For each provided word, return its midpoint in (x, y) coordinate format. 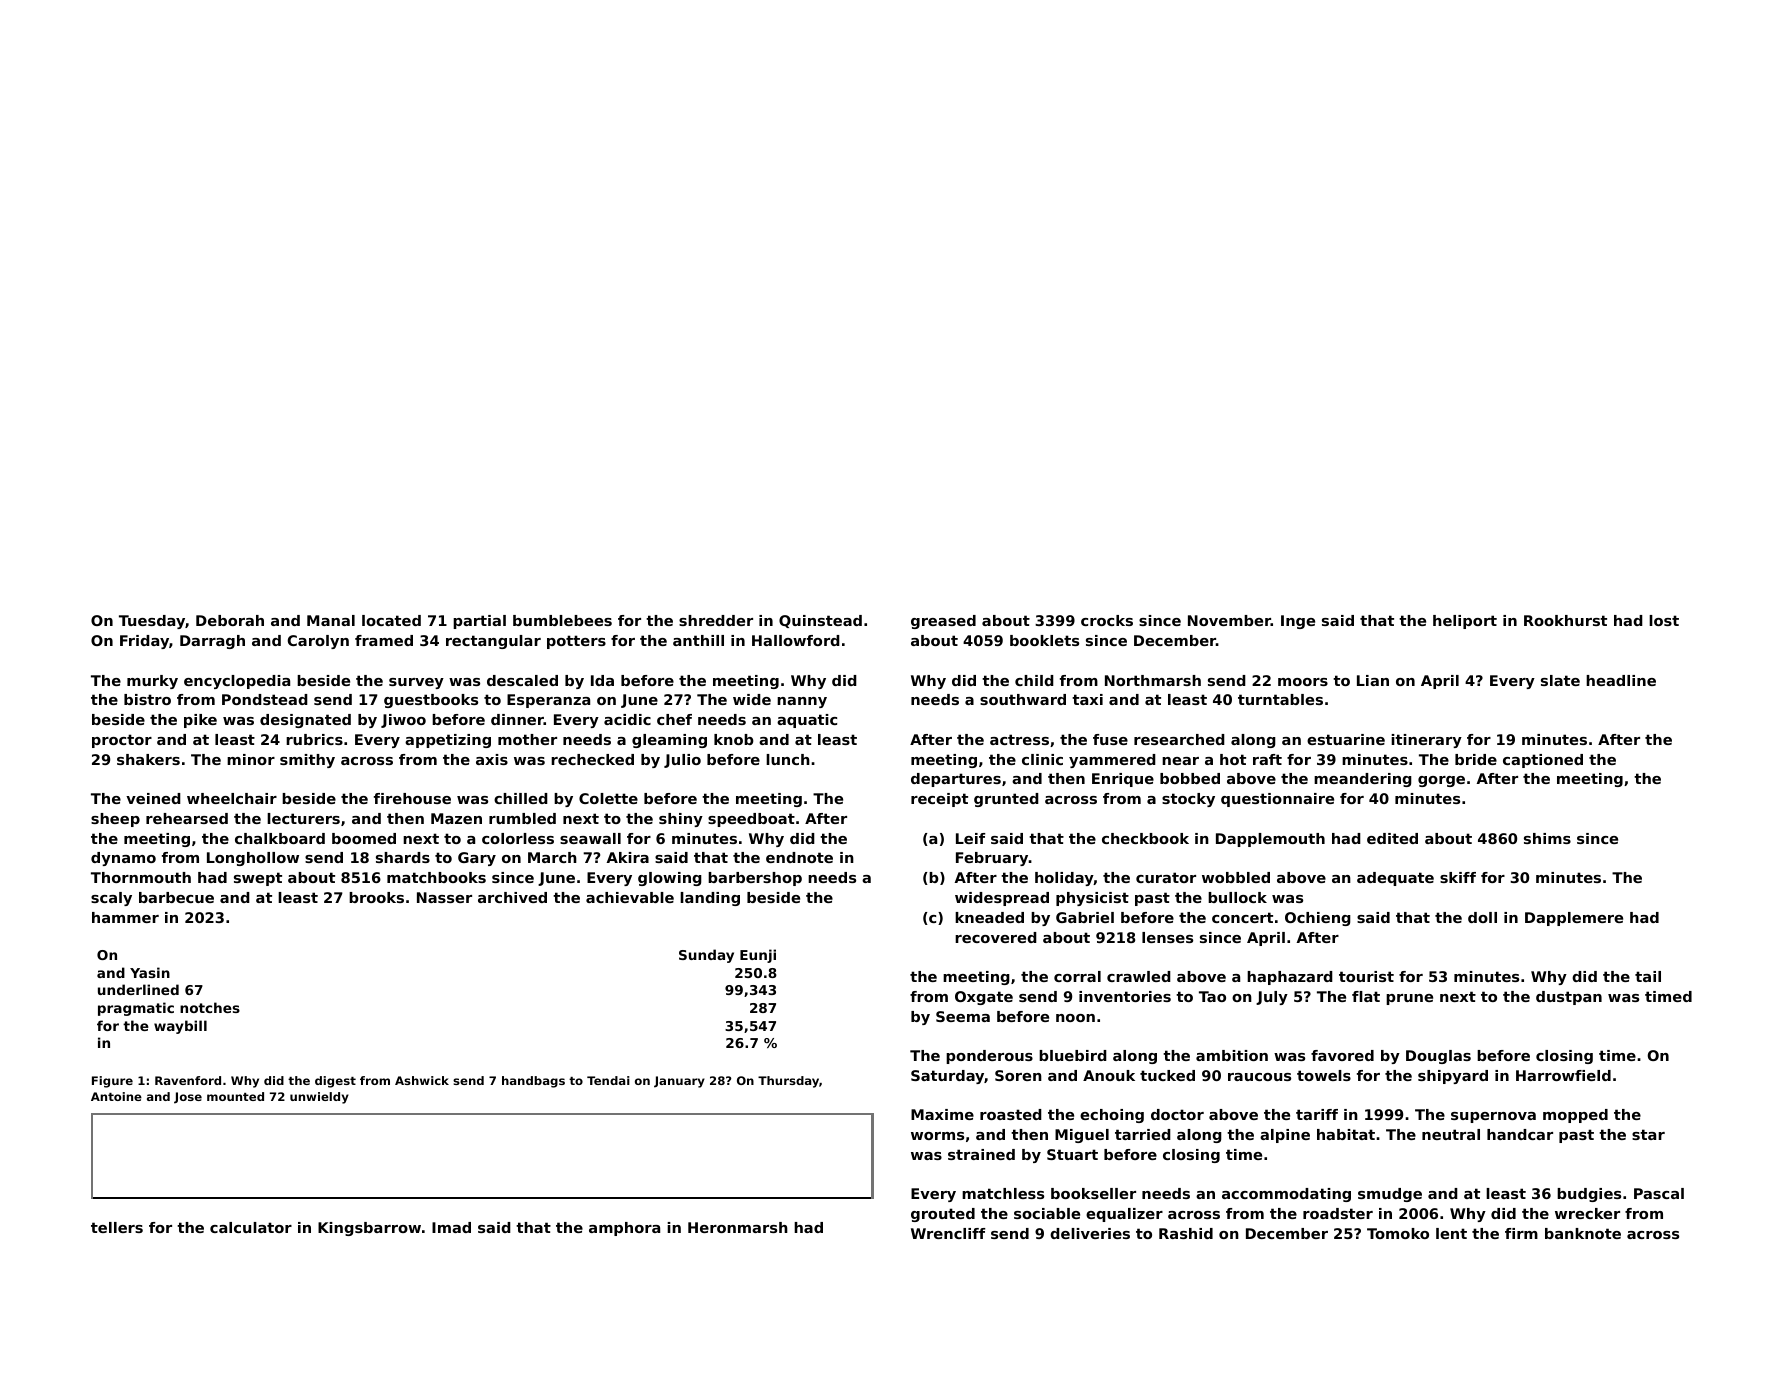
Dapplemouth (1270, 840)
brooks (376, 897)
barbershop (755, 879)
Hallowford (796, 640)
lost (1664, 620)
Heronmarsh (738, 1227)
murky (152, 682)
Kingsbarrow (369, 1229)
